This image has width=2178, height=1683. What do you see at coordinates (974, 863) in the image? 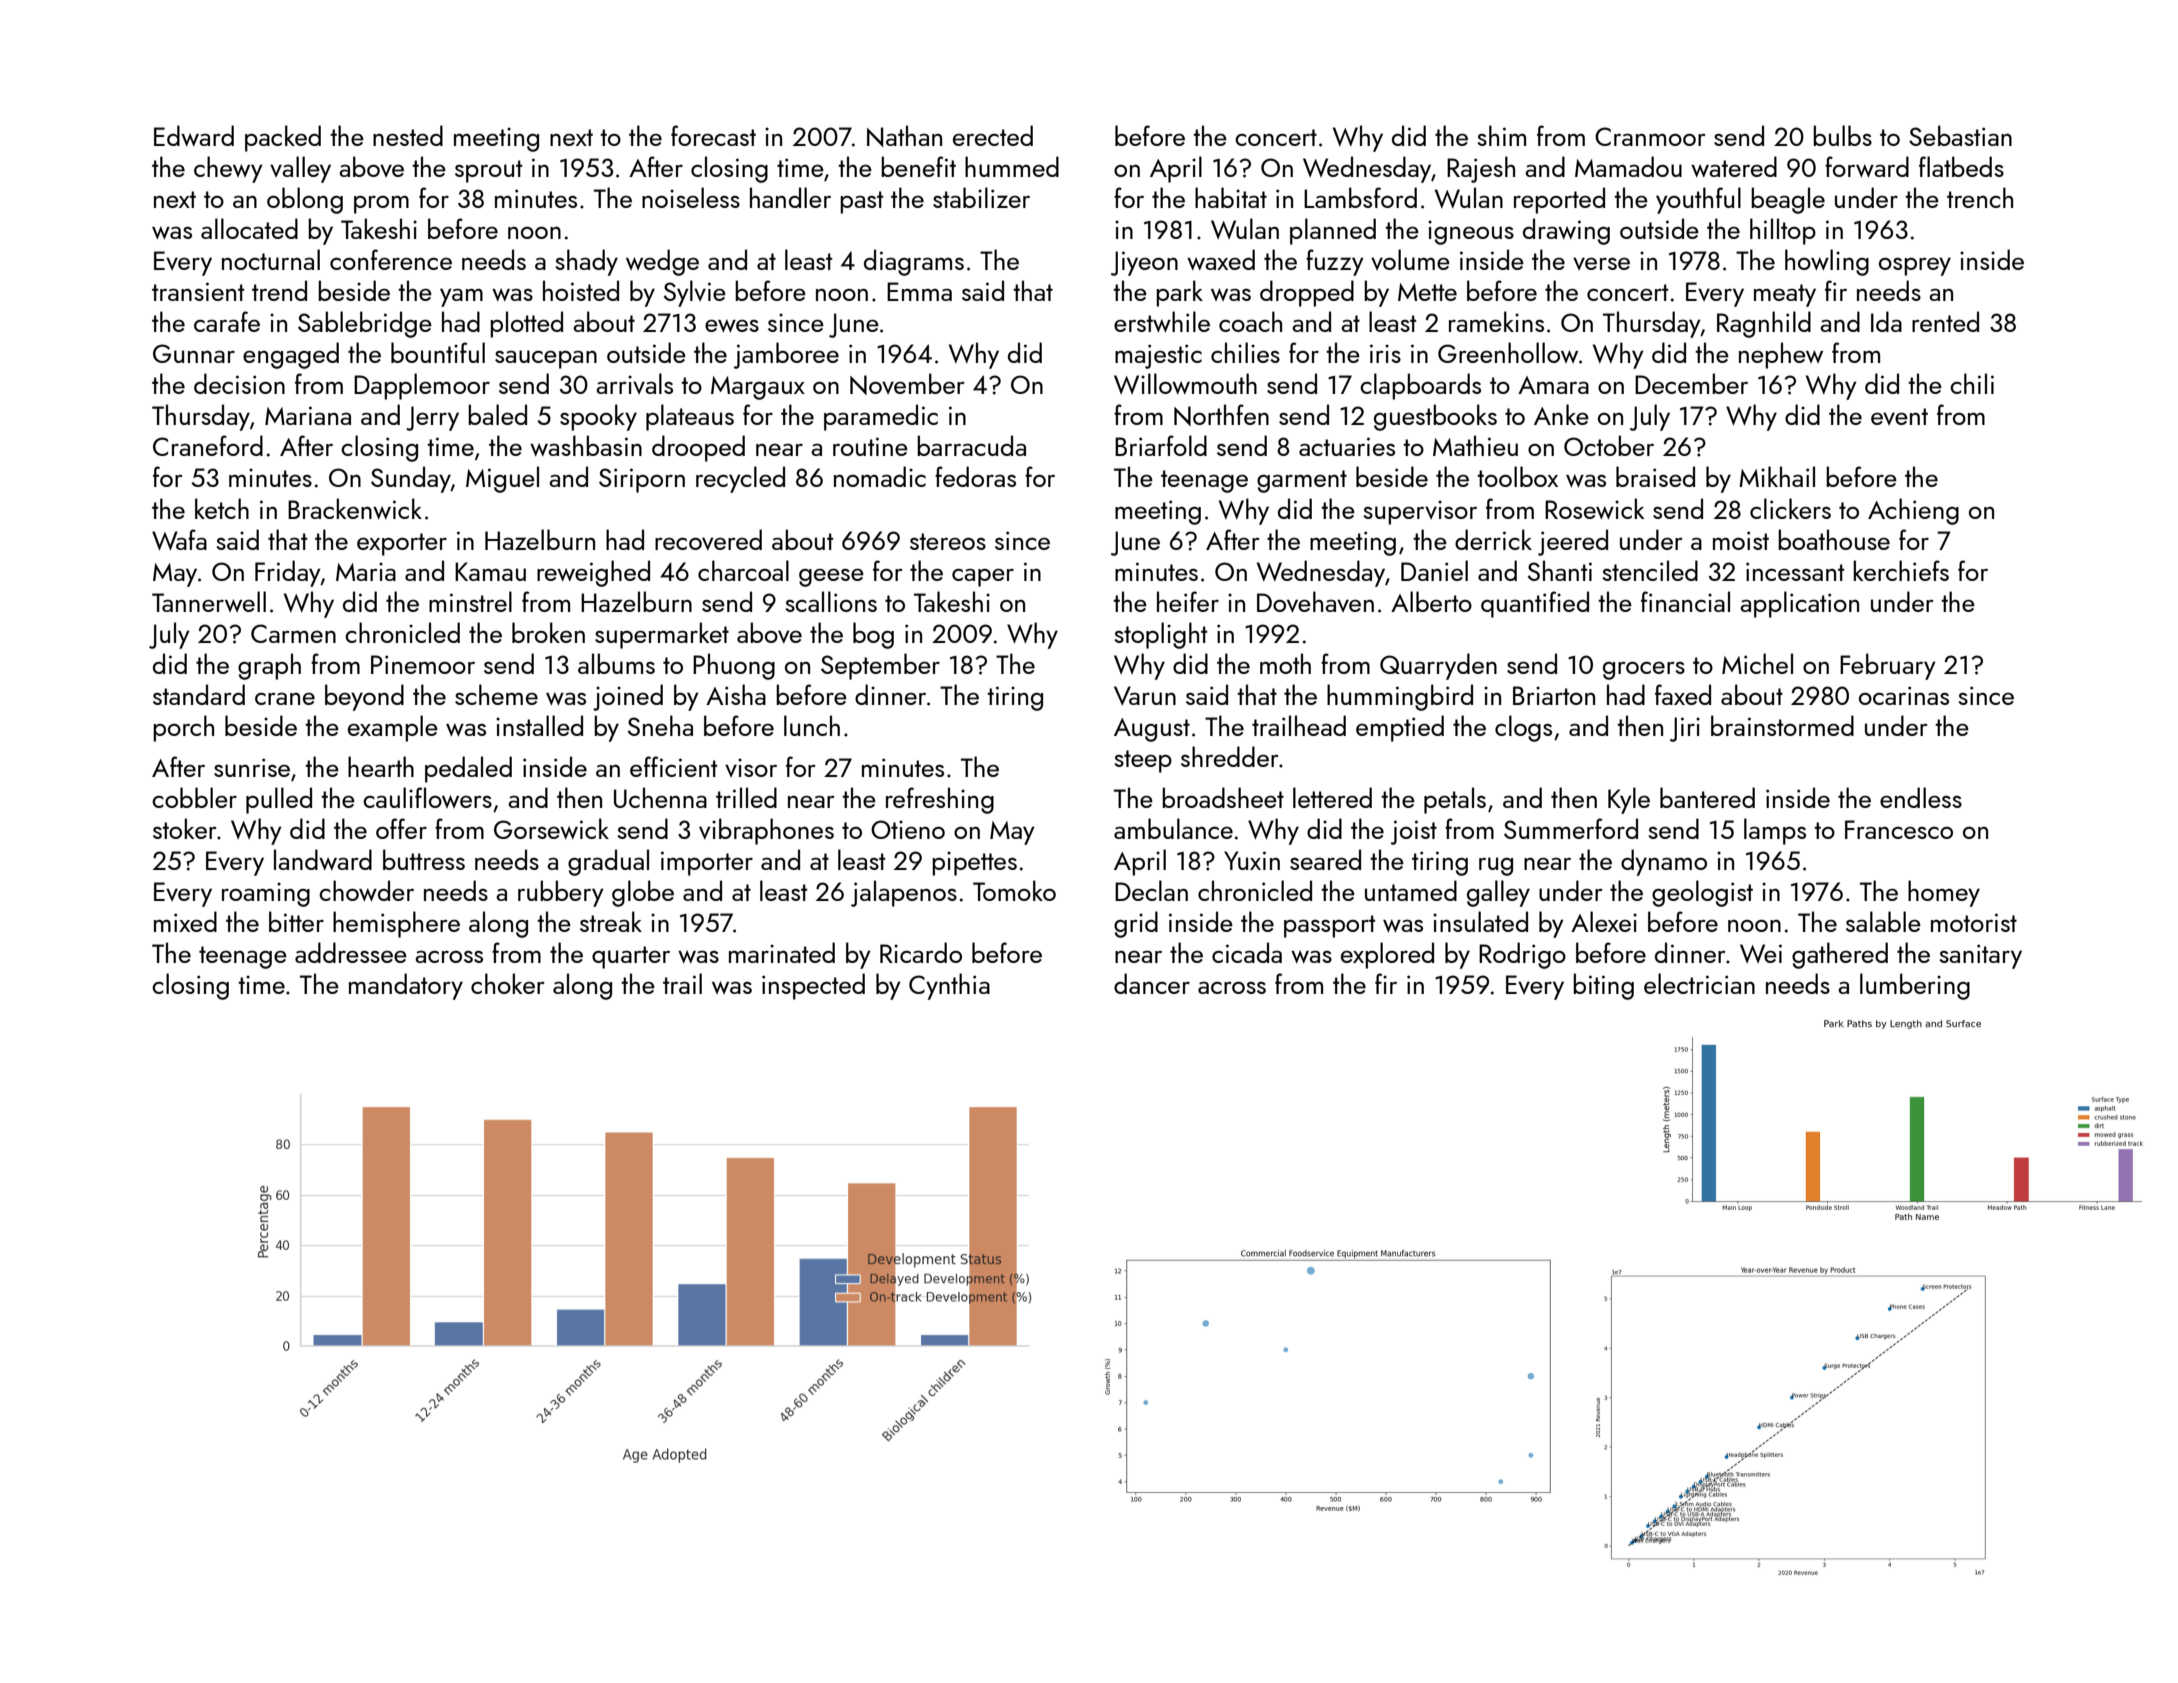
I see `pipettes` at bounding box center [974, 863].
